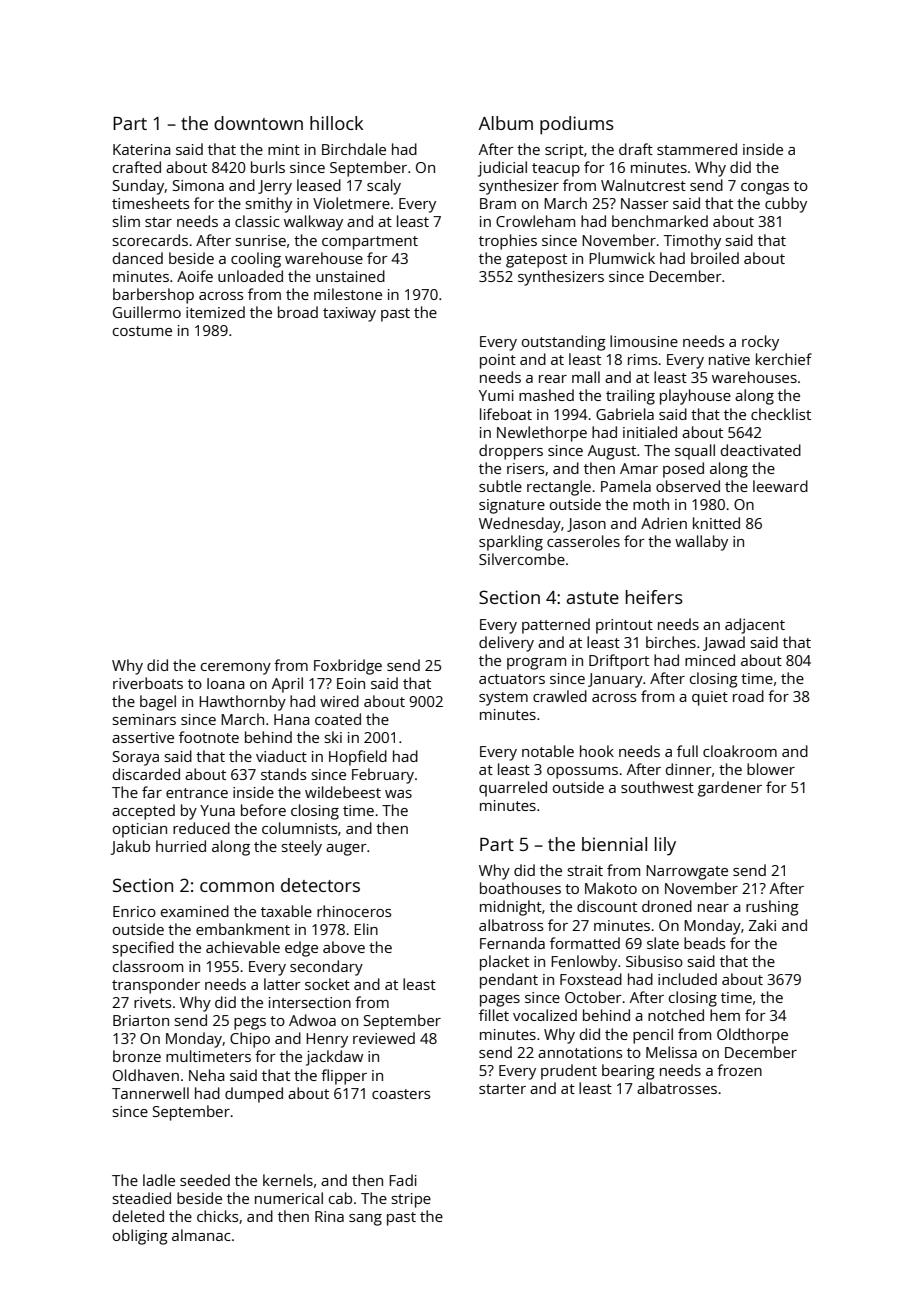  What do you see at coordinates (411, 1200) in the page?
I see `stripe` at bounding box center [411, 1200].
